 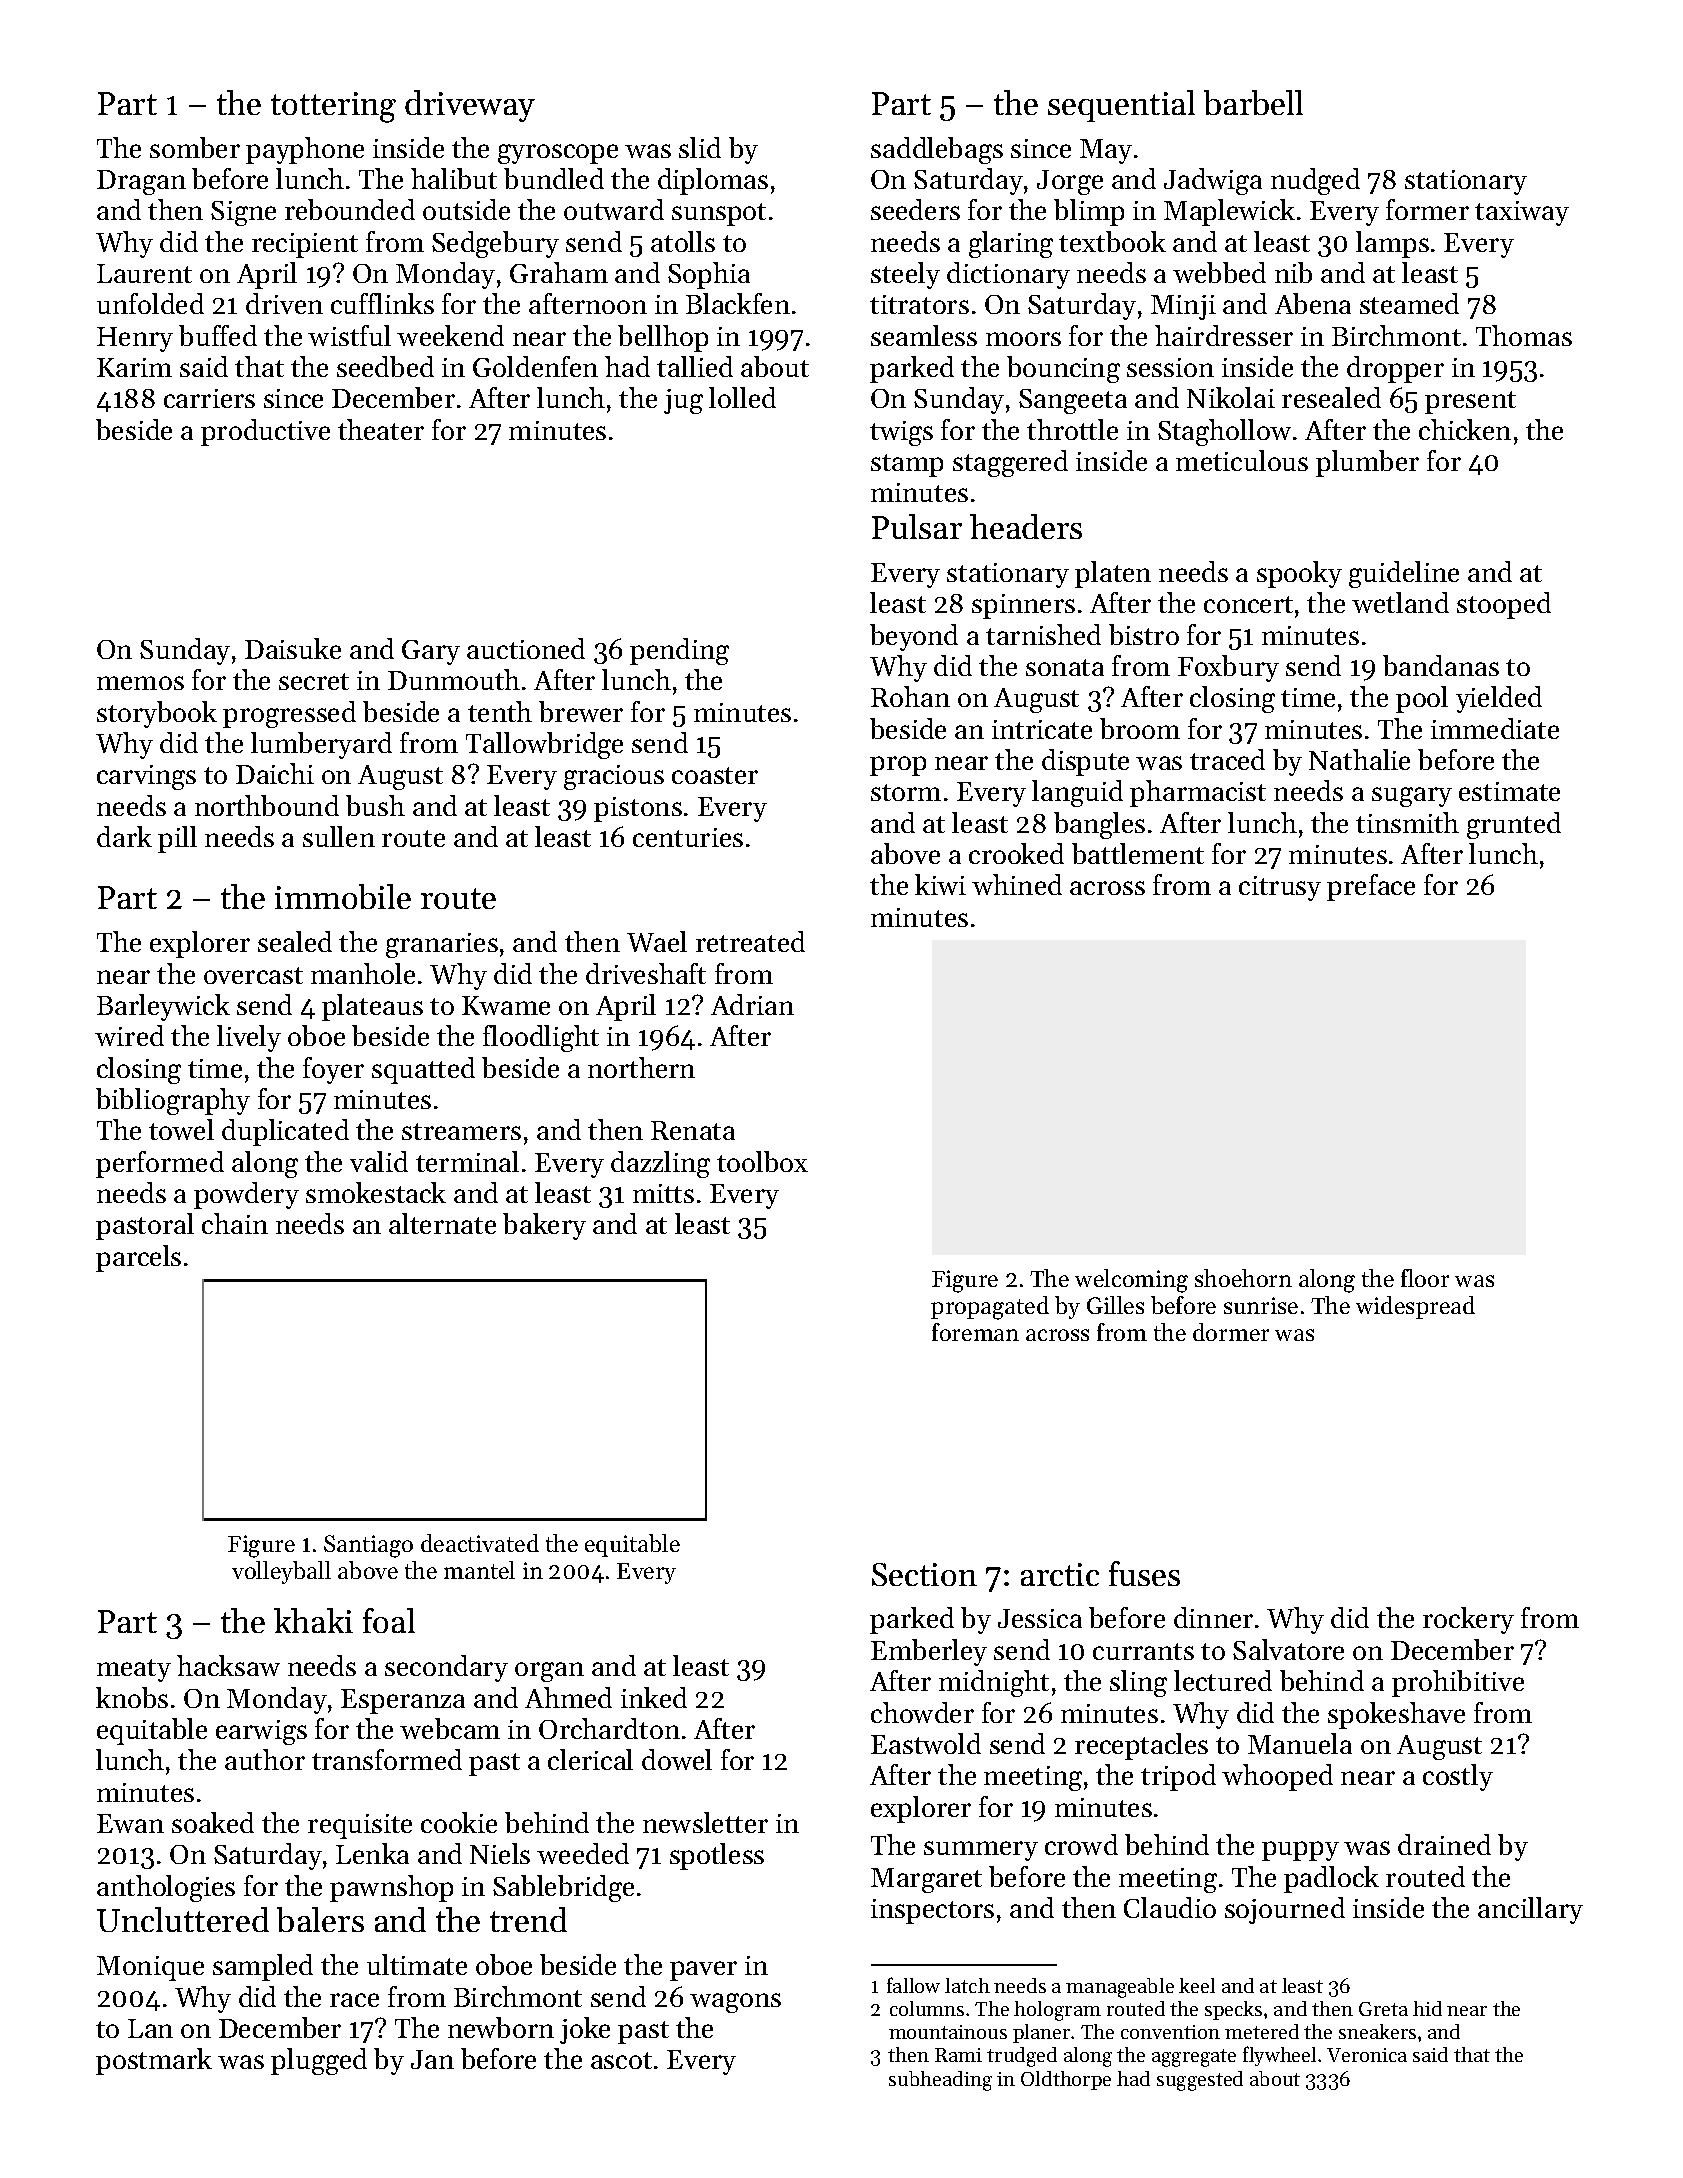 What do you see at coordinates (253, 975) in the image?
I see `overcast` at bounding box center [253, 975].
